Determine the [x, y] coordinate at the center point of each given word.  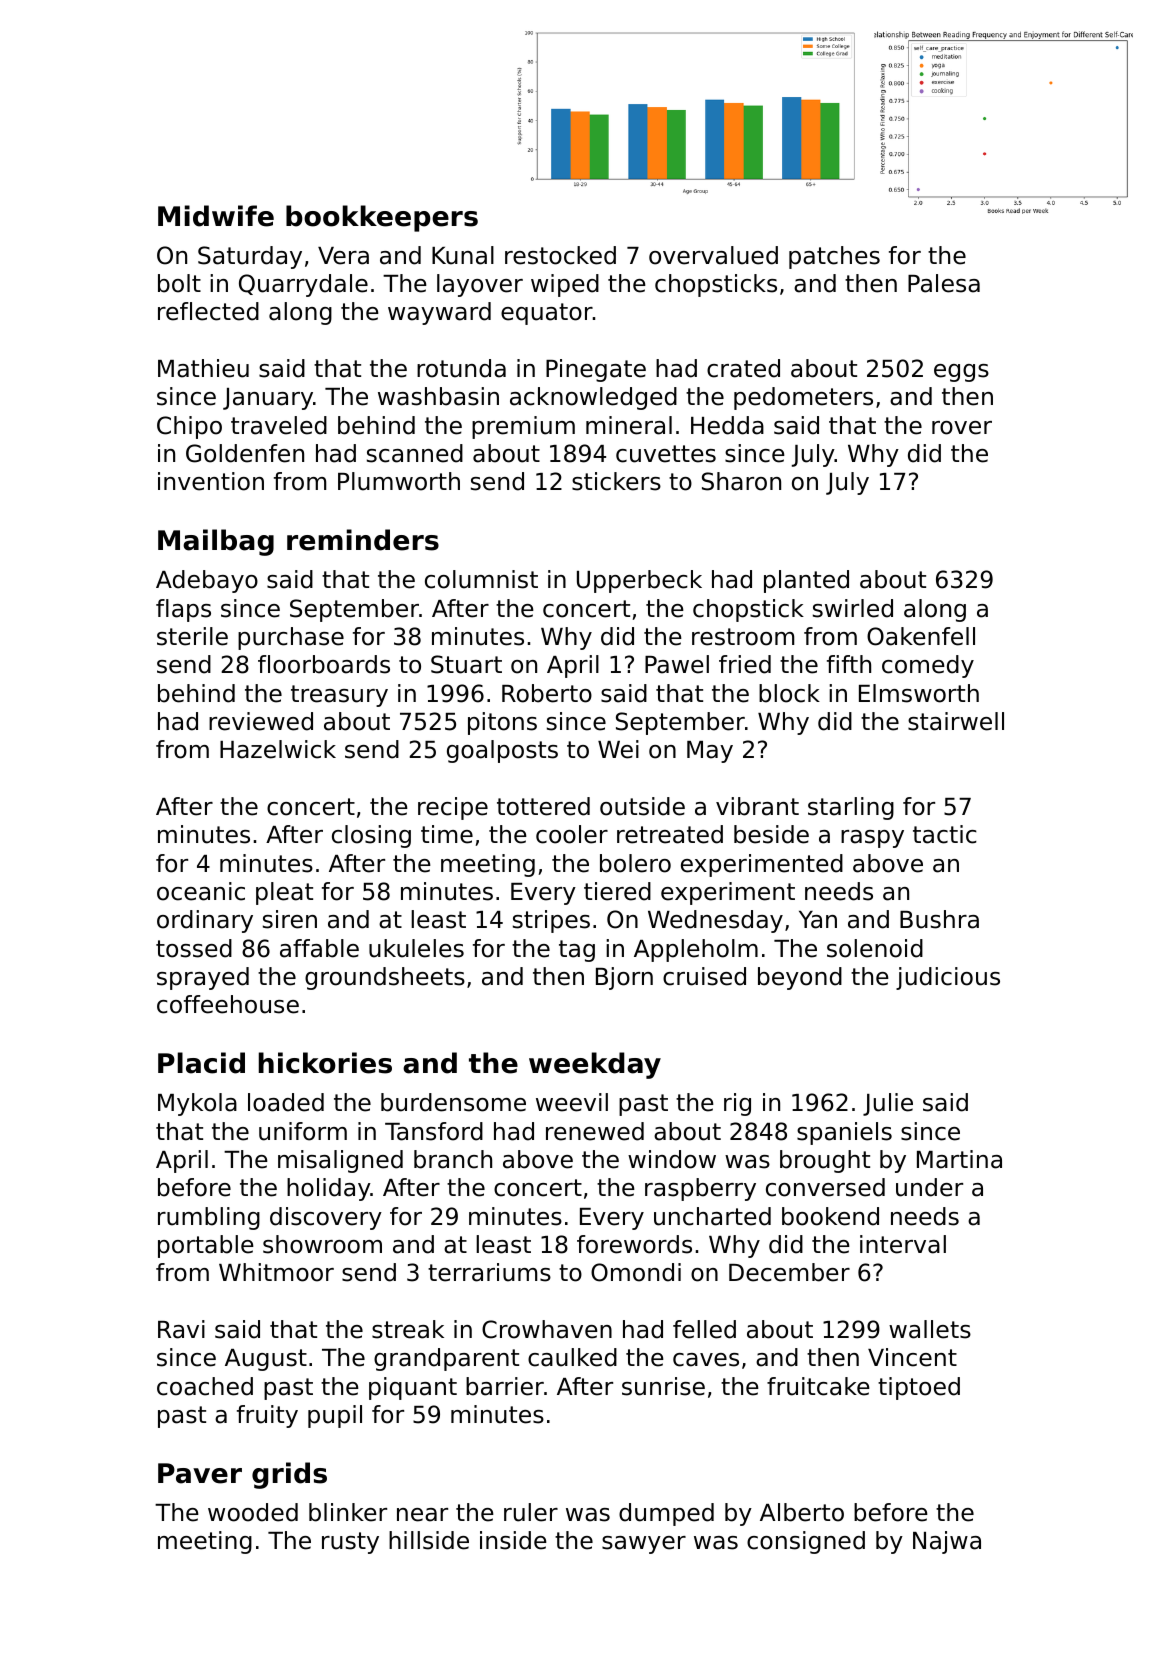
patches [834, 257]
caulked [572, 1357]
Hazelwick [278, 749]
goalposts [502, 751]
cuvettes [666, 454]
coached [205, 1386]
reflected [208, 311]
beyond [800, 978]
